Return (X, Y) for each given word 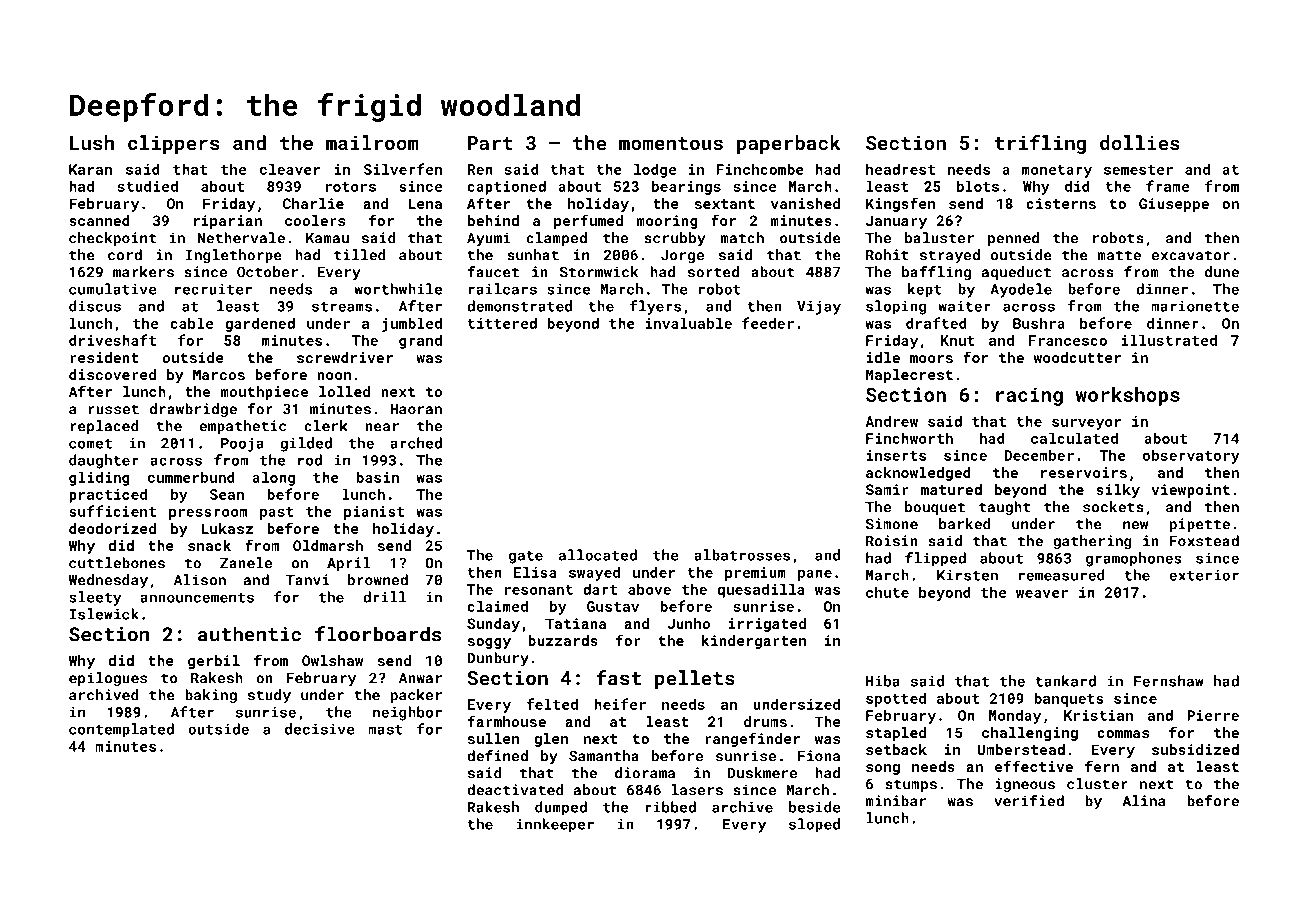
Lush (92, 142)
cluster (1097, 784)
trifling (1040, 144)
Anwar (420, 678)
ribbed (670, 807)
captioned (506, 187)
